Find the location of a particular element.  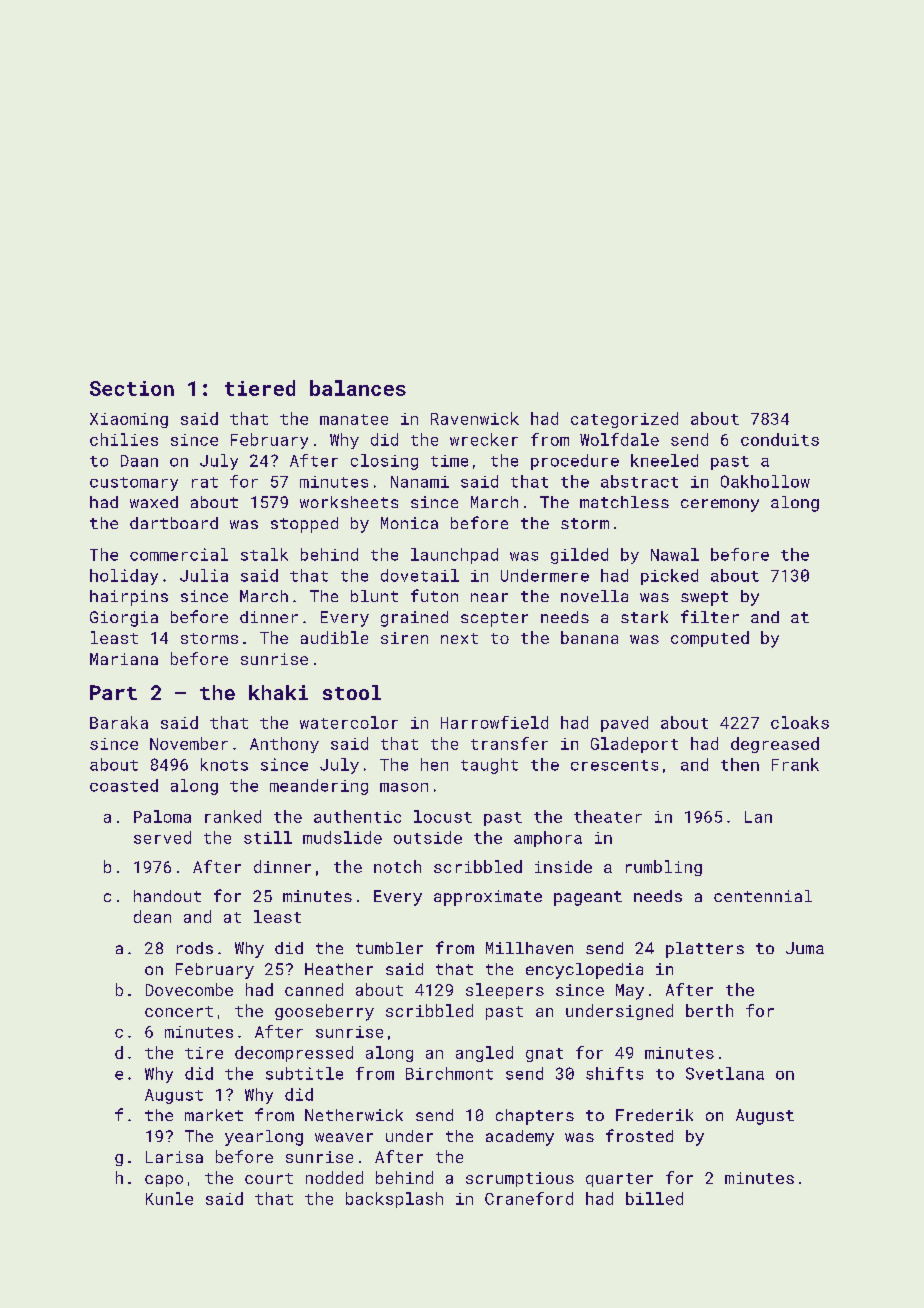

Kunle is located at coordinates (169, 1198).
